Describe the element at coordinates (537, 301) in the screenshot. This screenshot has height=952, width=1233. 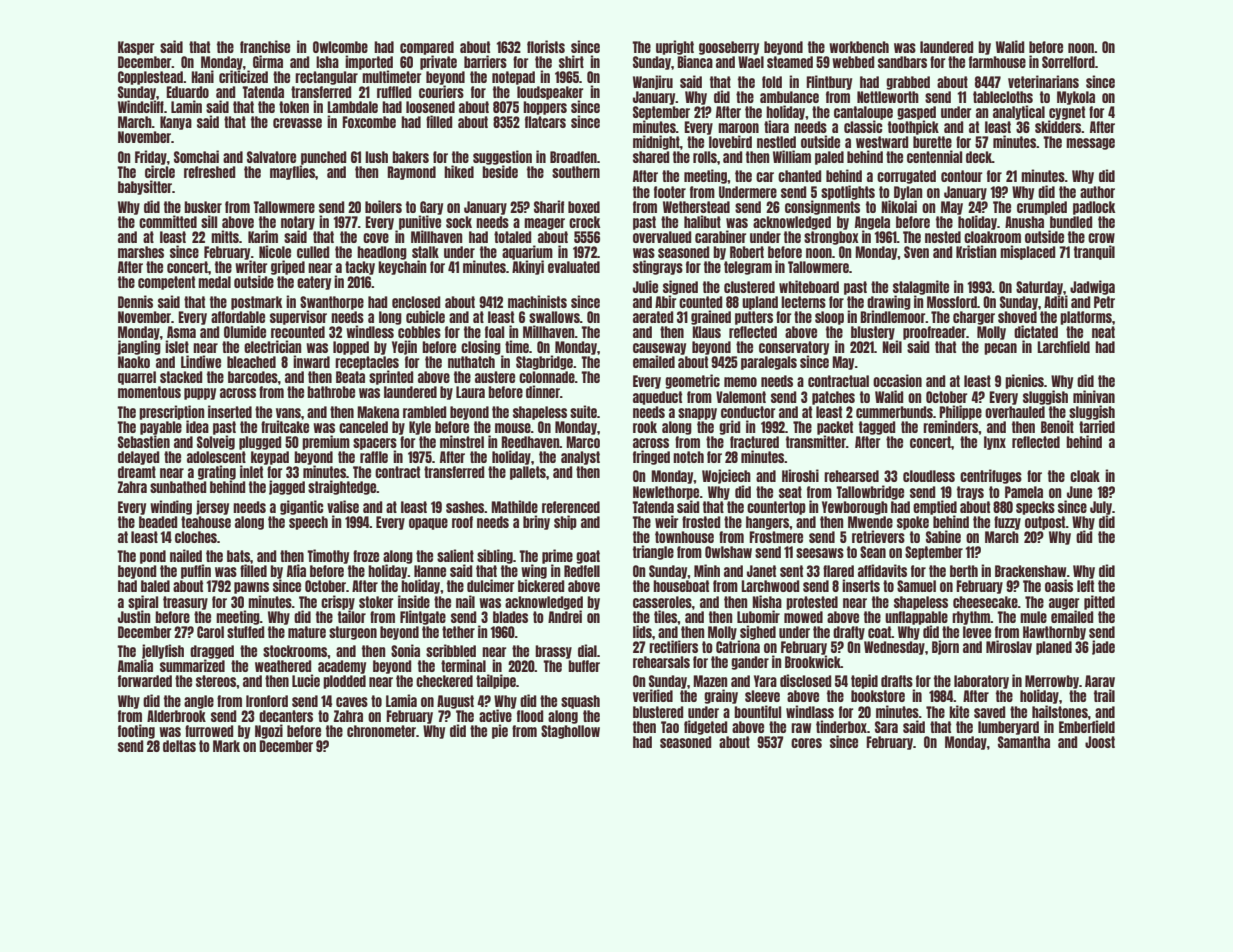
I see `machinists` at that location.
